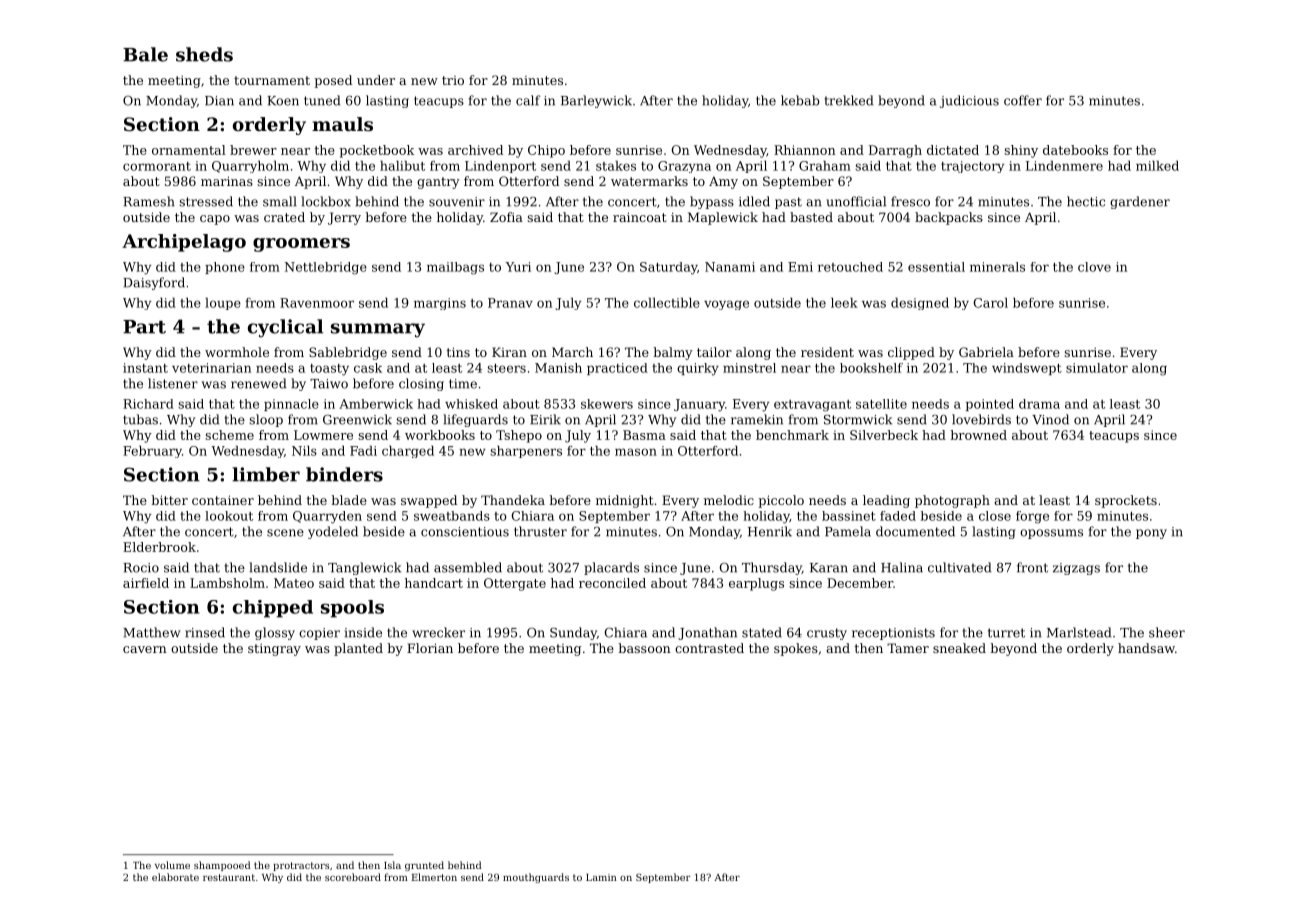  What do you see at coordinates (219, 101) in the screenshot?
I see `Dian` at bounding box center [219, 101].
